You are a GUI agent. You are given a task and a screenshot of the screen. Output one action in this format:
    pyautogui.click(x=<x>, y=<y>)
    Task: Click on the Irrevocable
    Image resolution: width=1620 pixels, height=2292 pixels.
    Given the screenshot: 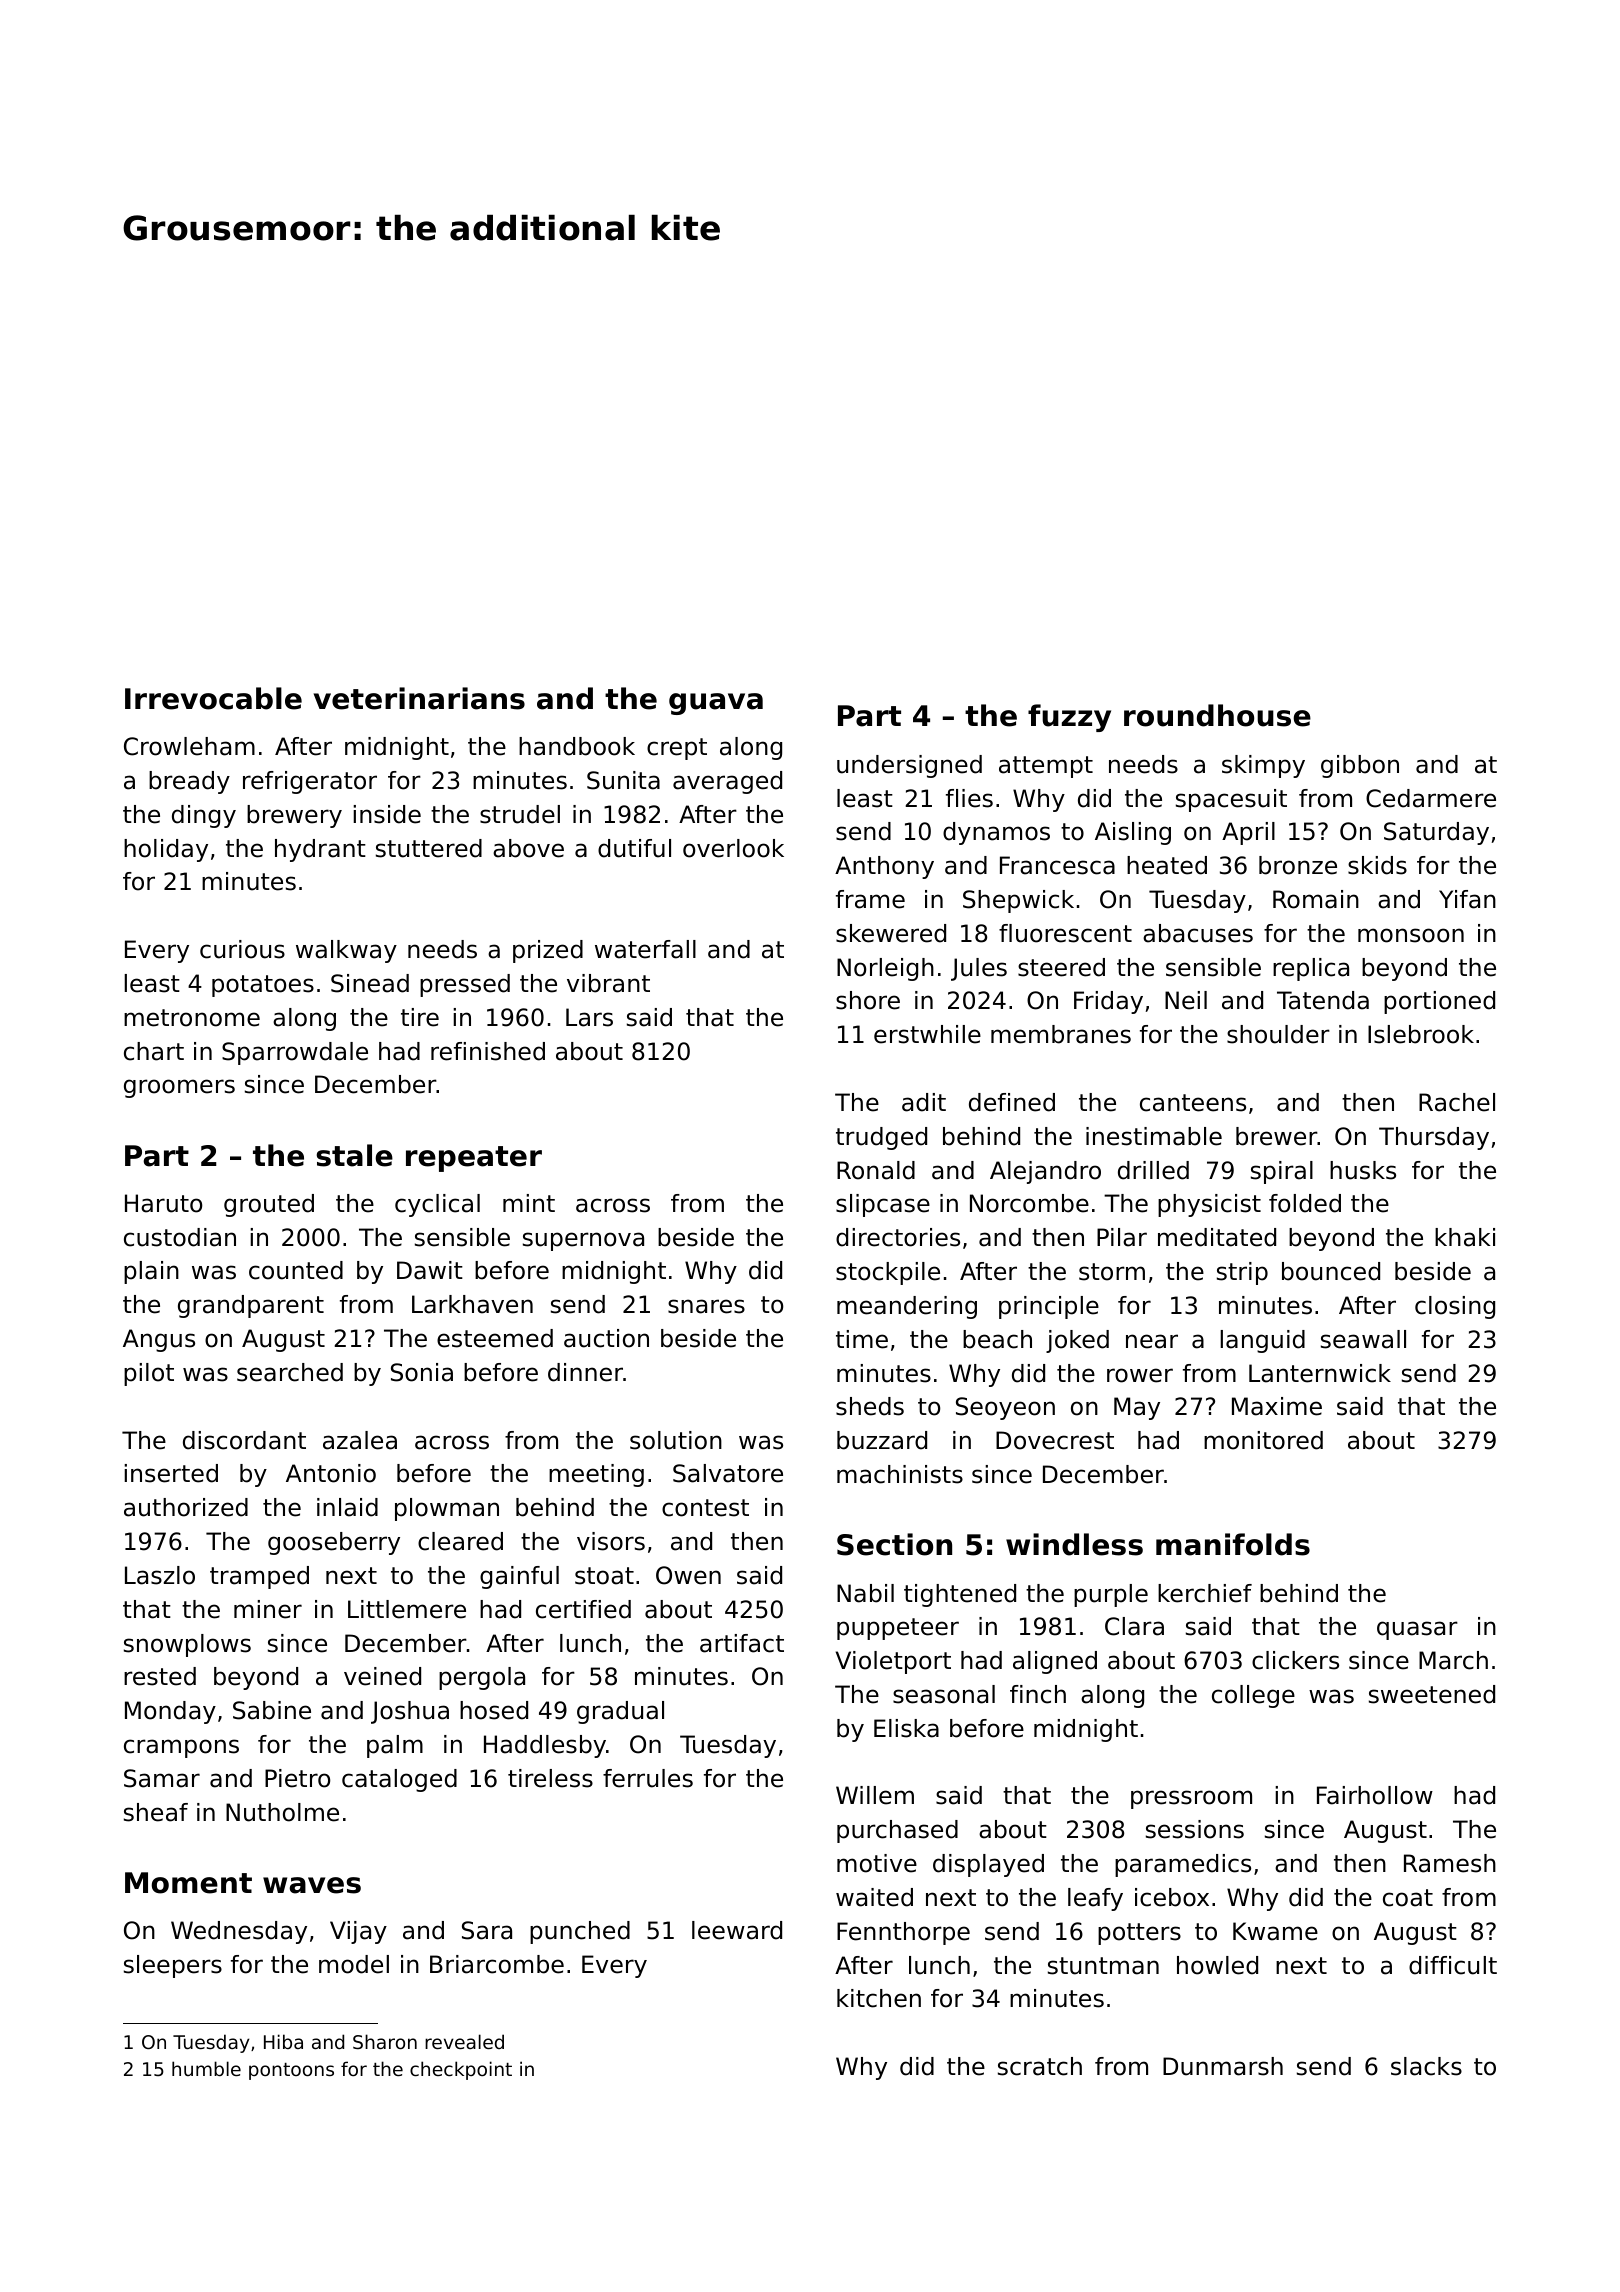 What is the action you would take?
    pyautogui.click(x=213, y=698)
